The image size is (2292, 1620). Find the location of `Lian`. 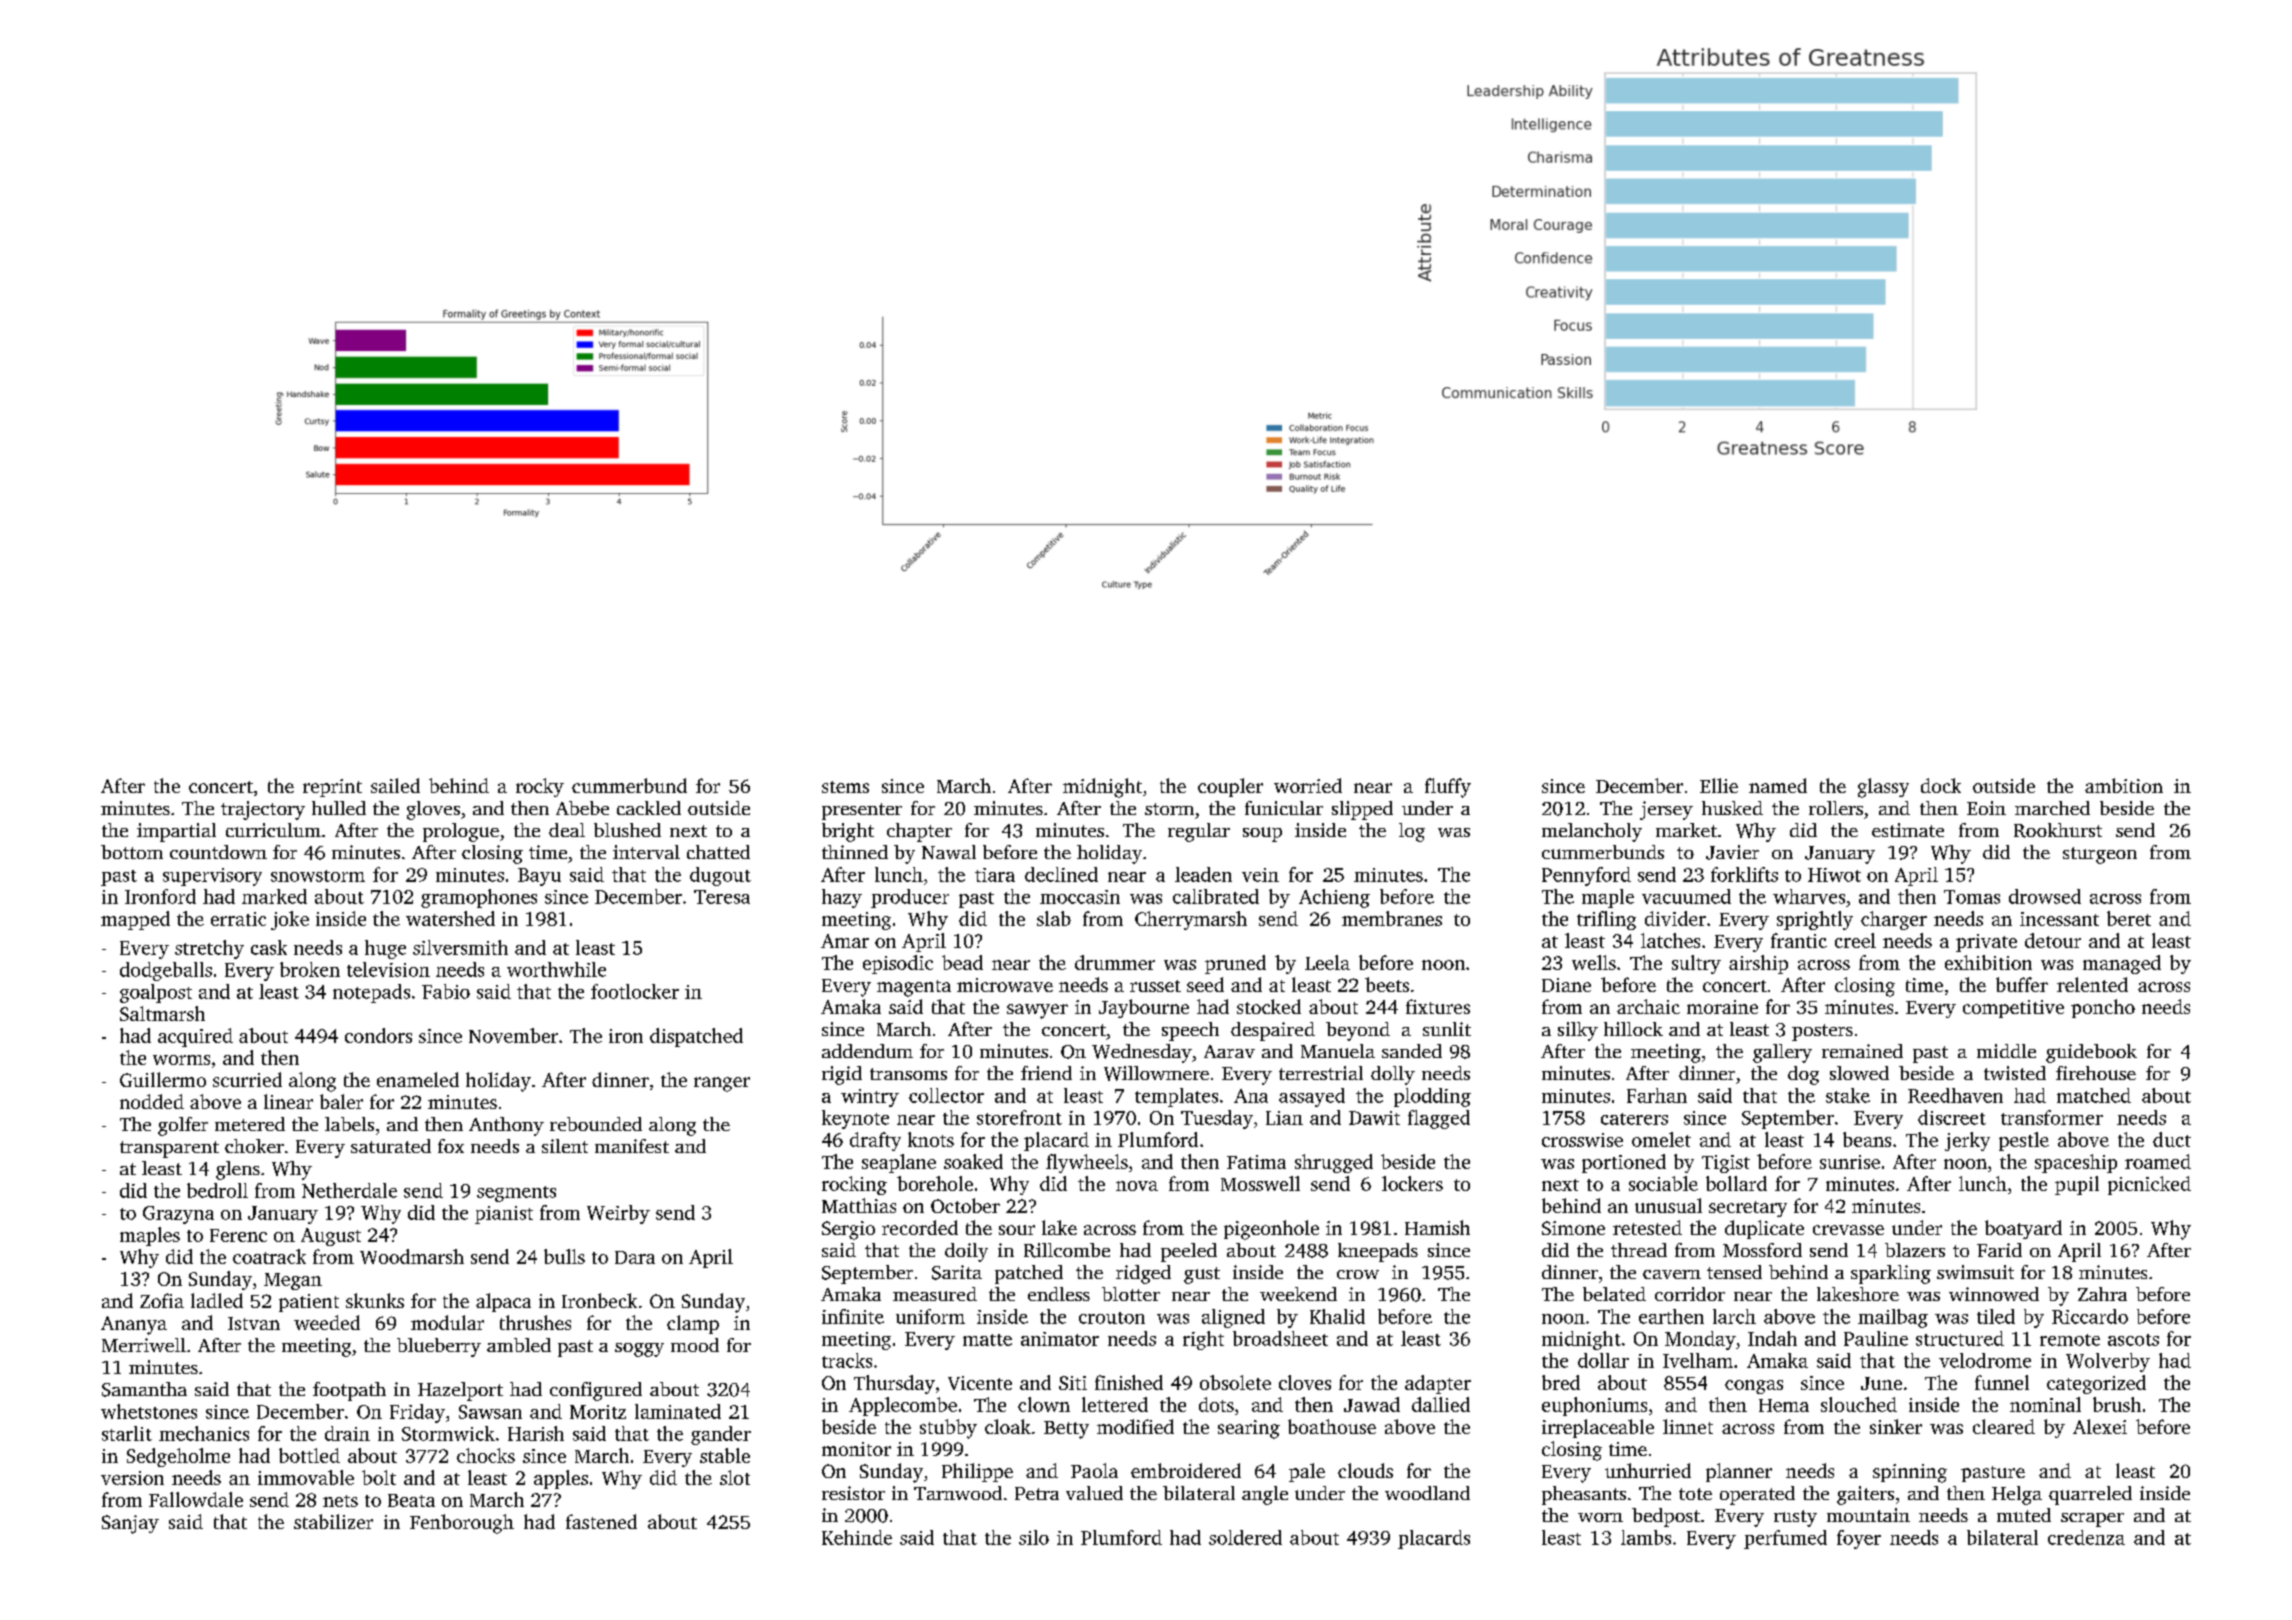

Lian is located at coordinates (1284, 1118).
